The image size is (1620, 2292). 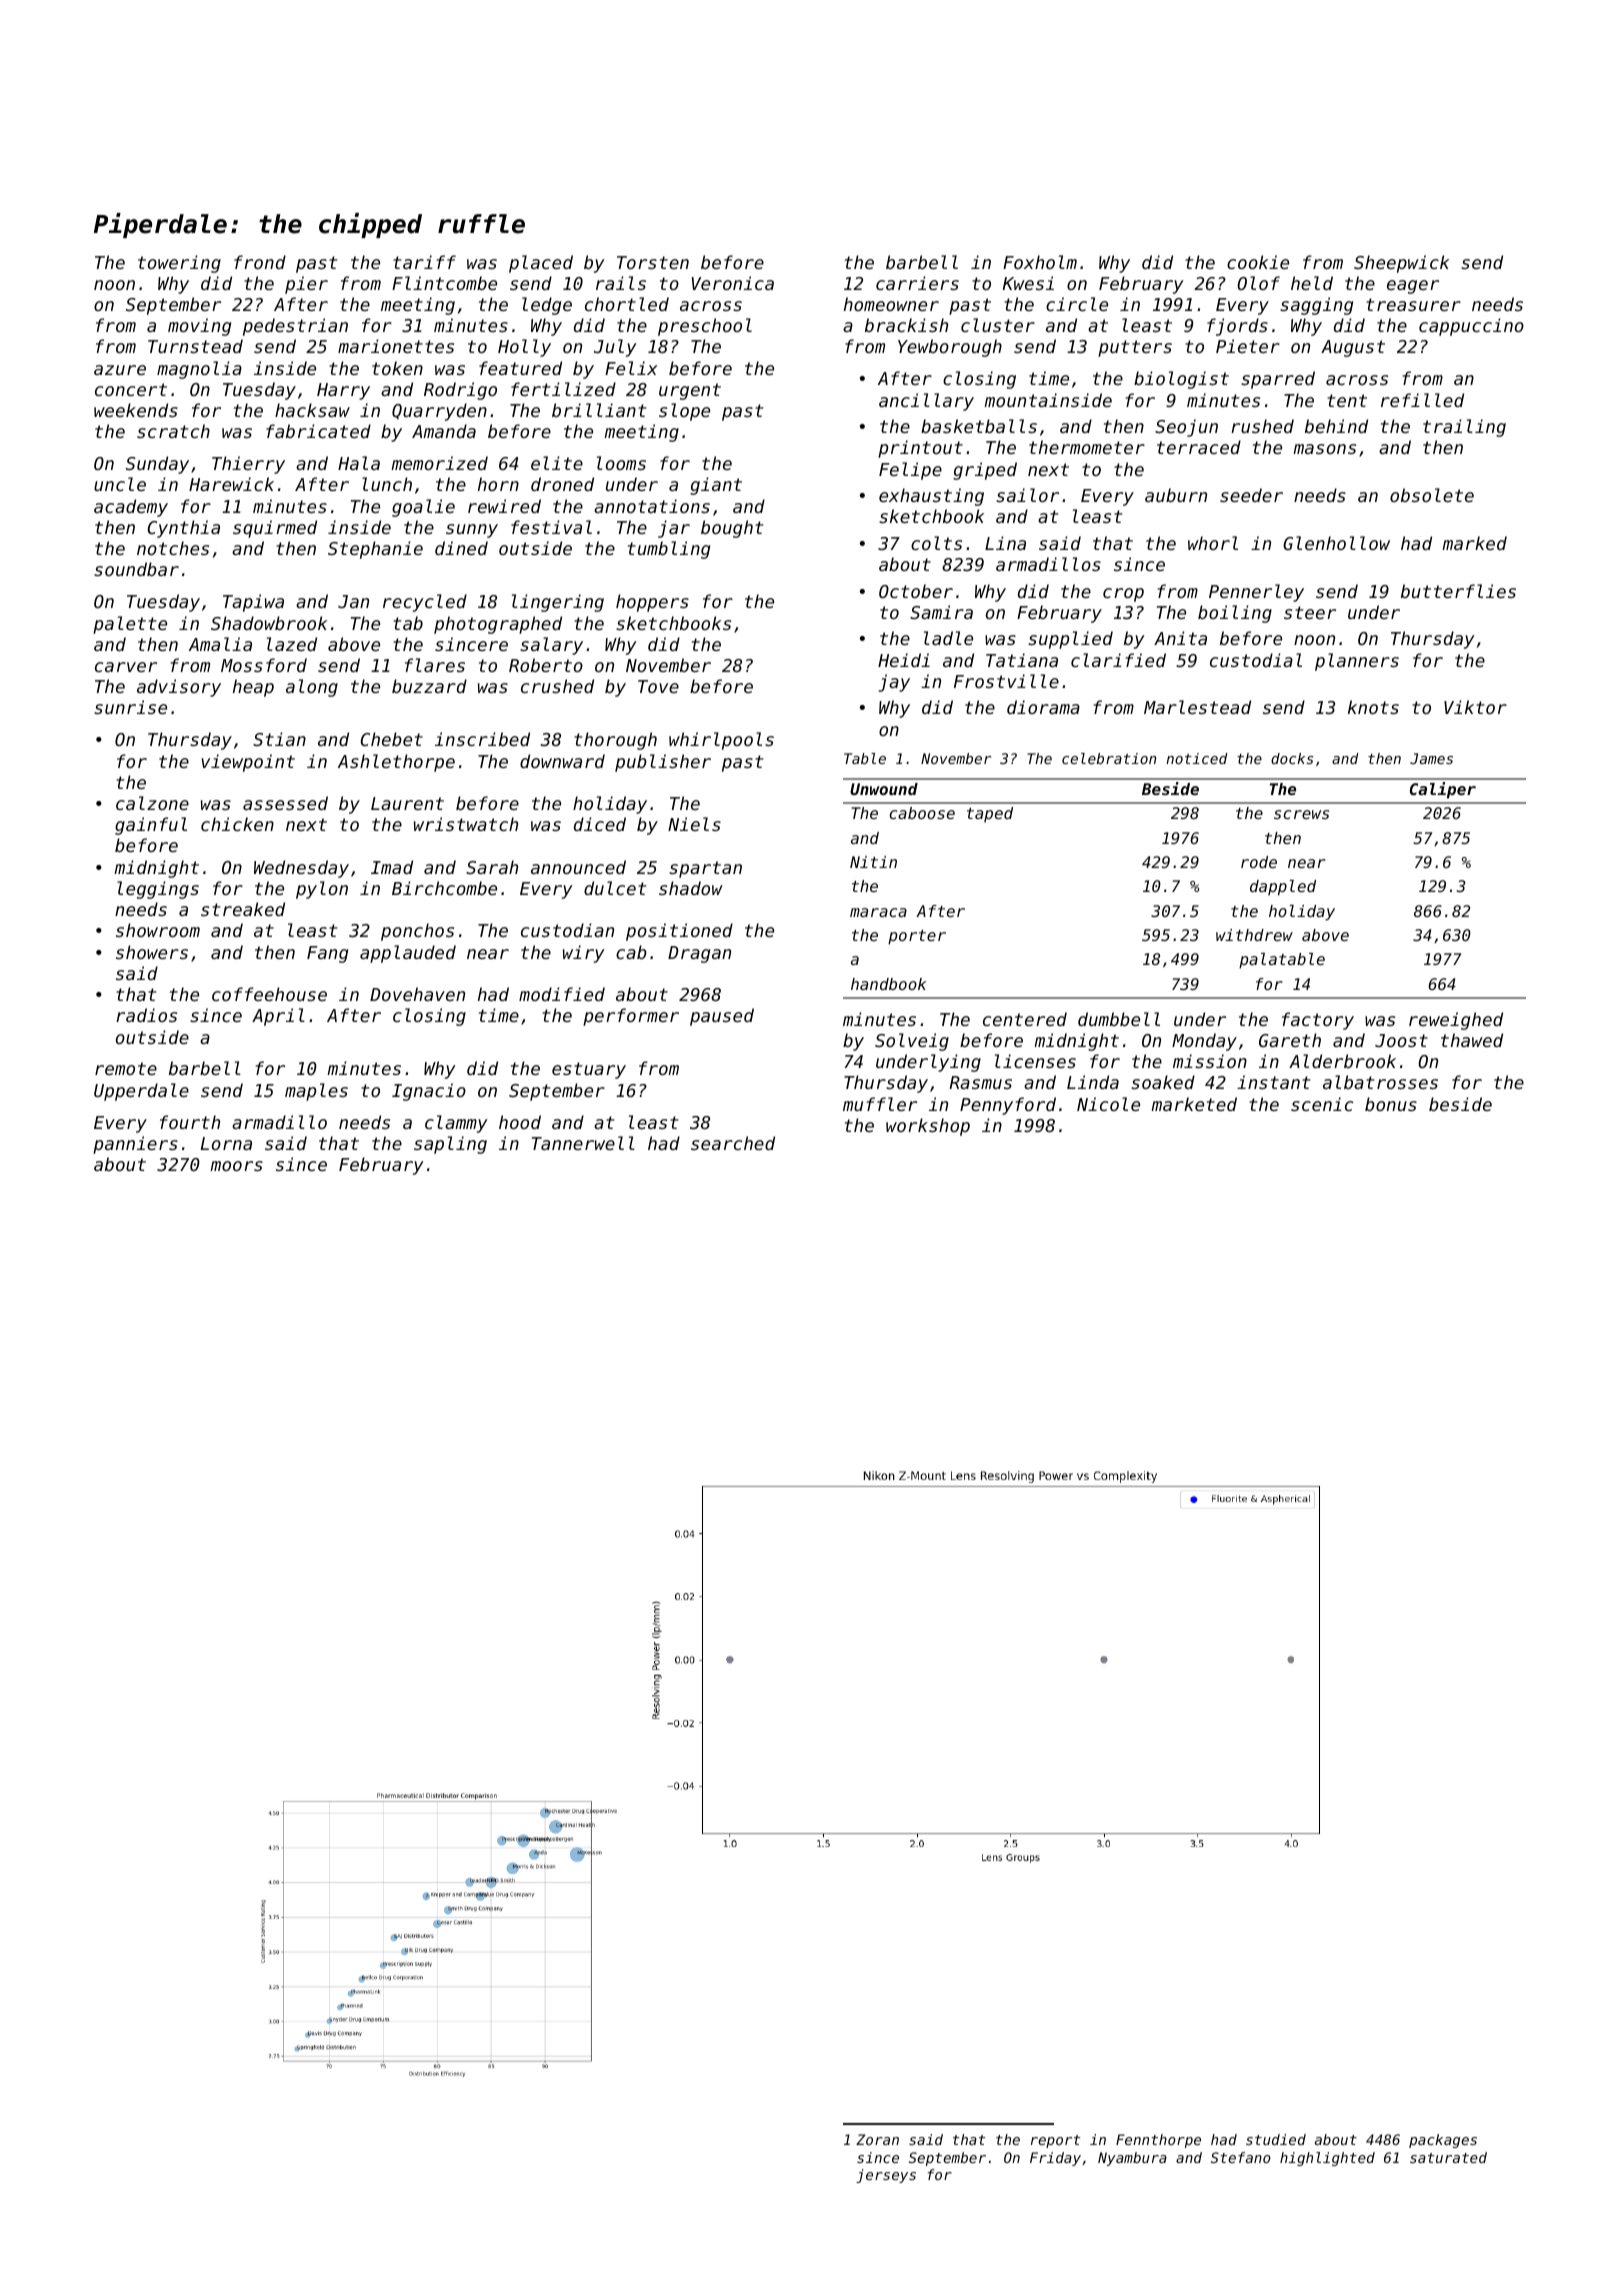 What do you see at coordinates (1258, 262) in the document?
I see `cookie` at bounding box center [1258, 262].
